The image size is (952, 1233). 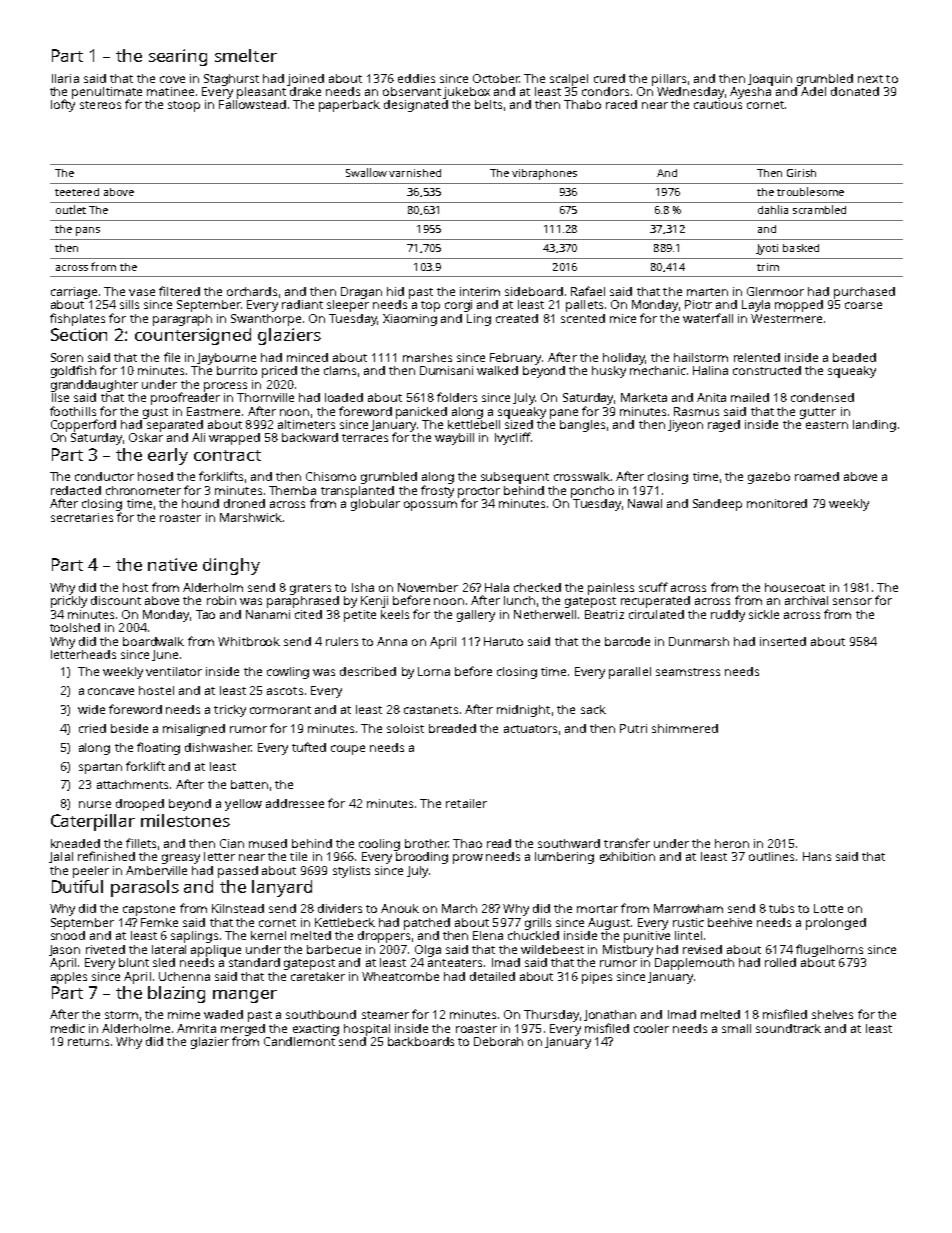 What do you see at coordinates (870, 79) in the screenshot?
I see `next` at bounding box center [870, 79].
